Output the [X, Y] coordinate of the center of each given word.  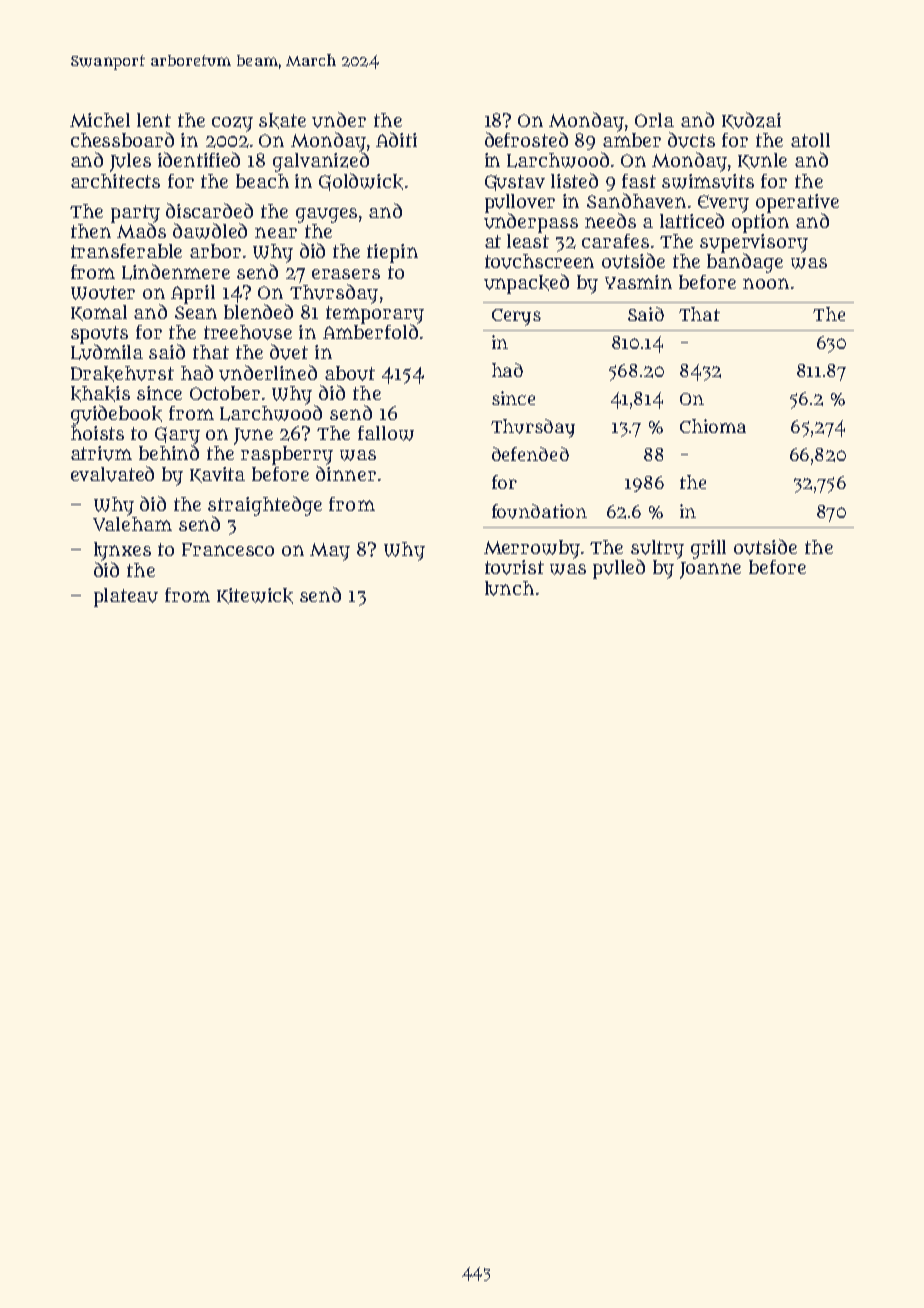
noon [766, 283]
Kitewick [255, 596]
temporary [375, 315]
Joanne [710, 570]
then [91, 231]
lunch [509, 588]
